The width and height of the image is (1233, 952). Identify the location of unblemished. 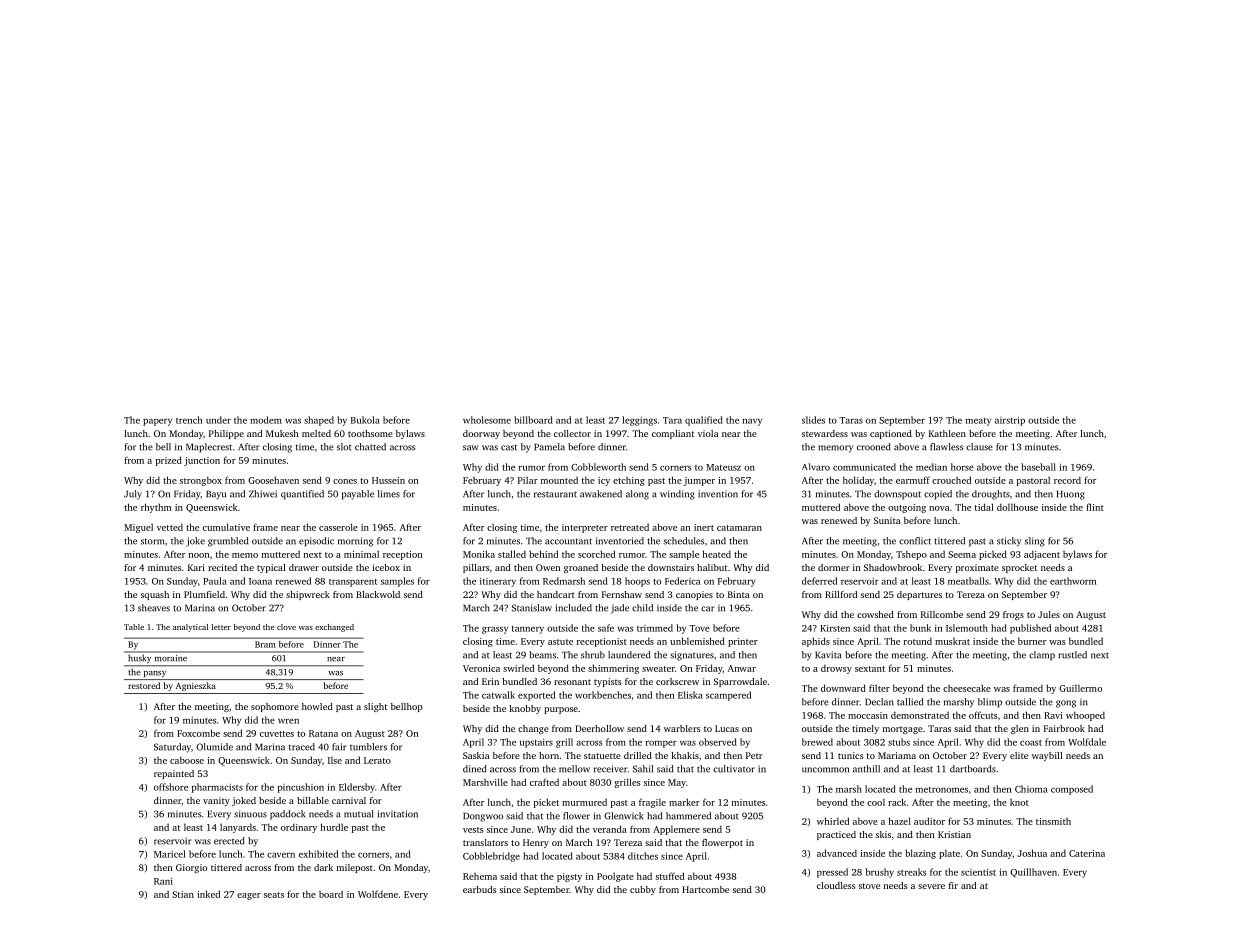
(697, 641).
